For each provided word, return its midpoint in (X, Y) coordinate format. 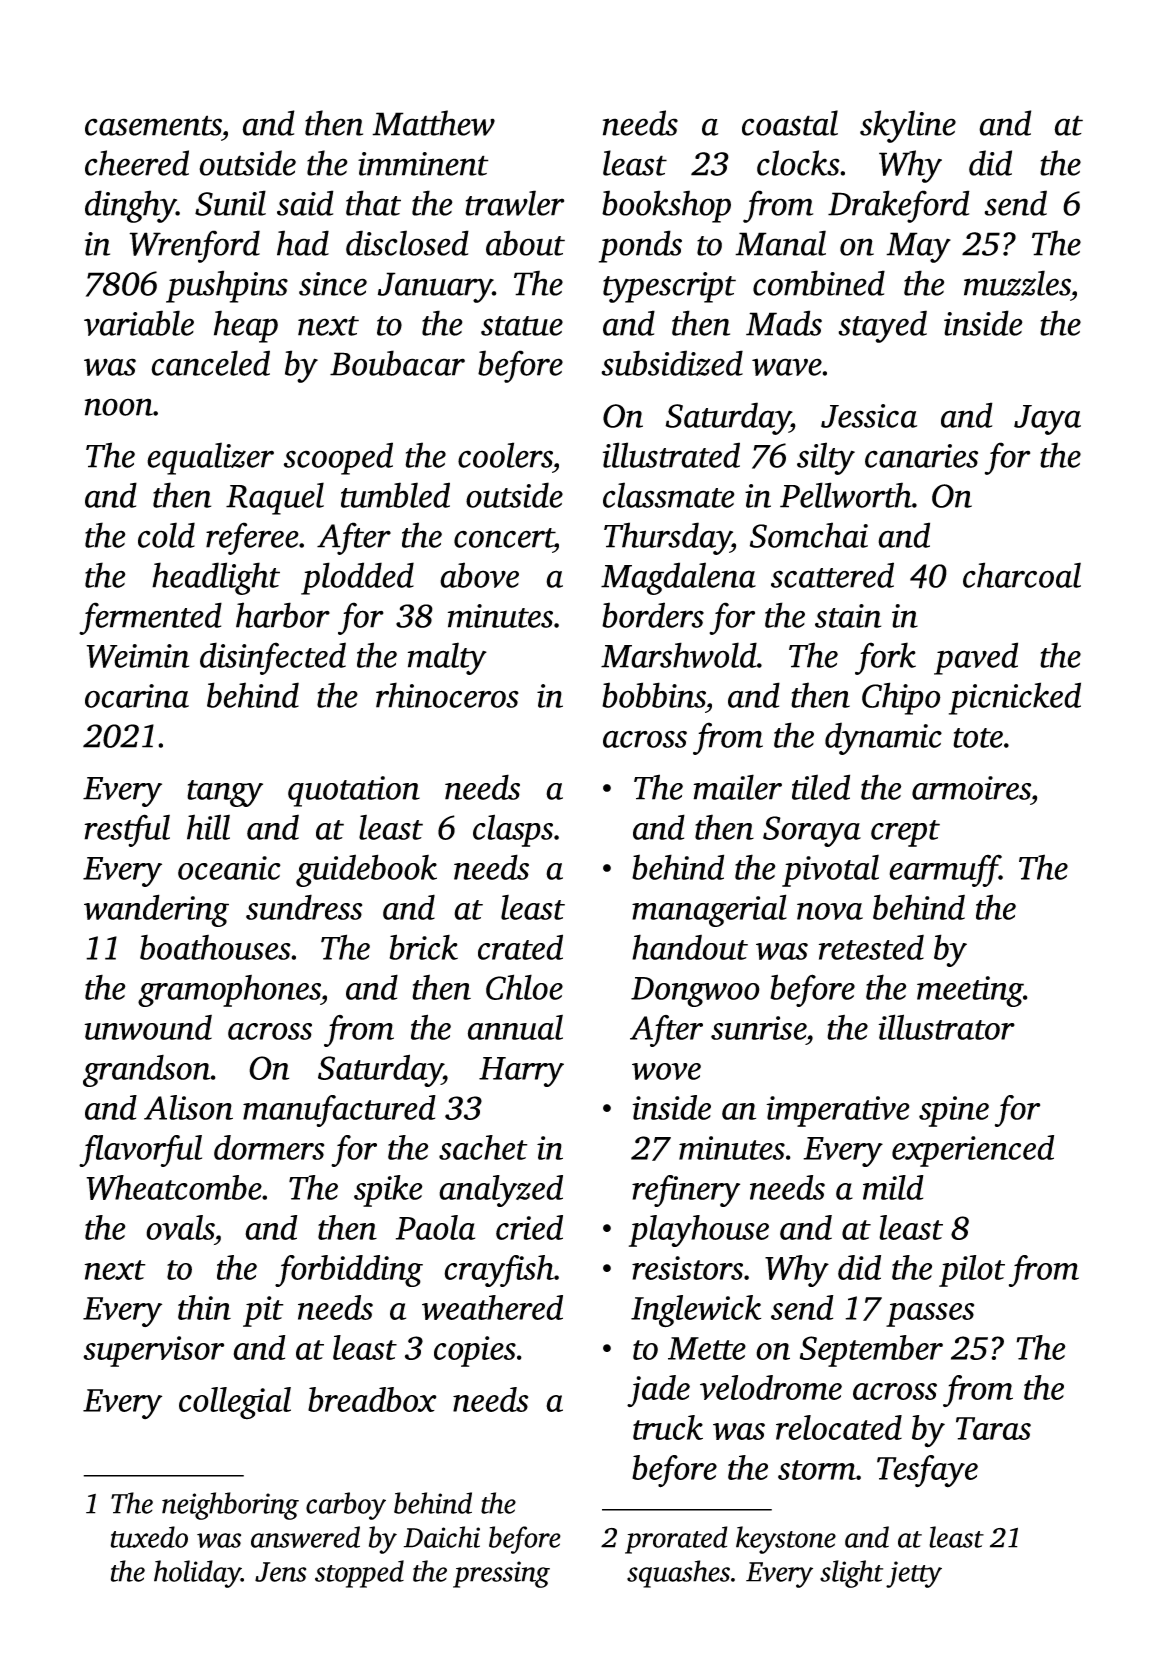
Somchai (809, 535)
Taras (993, 1428)
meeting (970, 991)
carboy (346, 1506)
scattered (832, 575)
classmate (669, 495)
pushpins (227, 286)
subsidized (672, 363)
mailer (737, 787)
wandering (156, 910)
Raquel (275, 498)
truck (668, 1427)
